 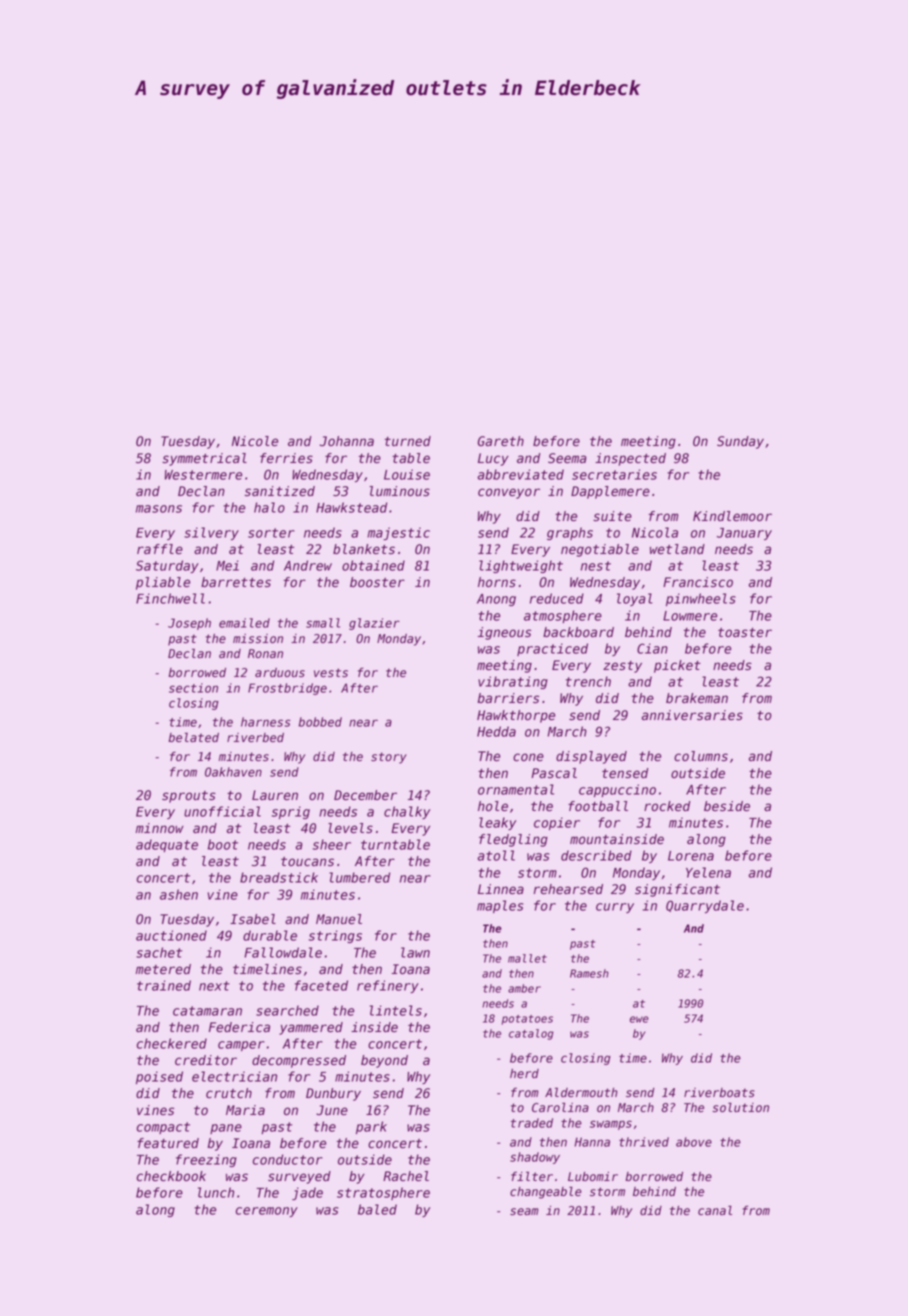 What do you see at coordinates (524, 1212) in the screenshot?
I see `seam` at bounding box center [524, 1212].
